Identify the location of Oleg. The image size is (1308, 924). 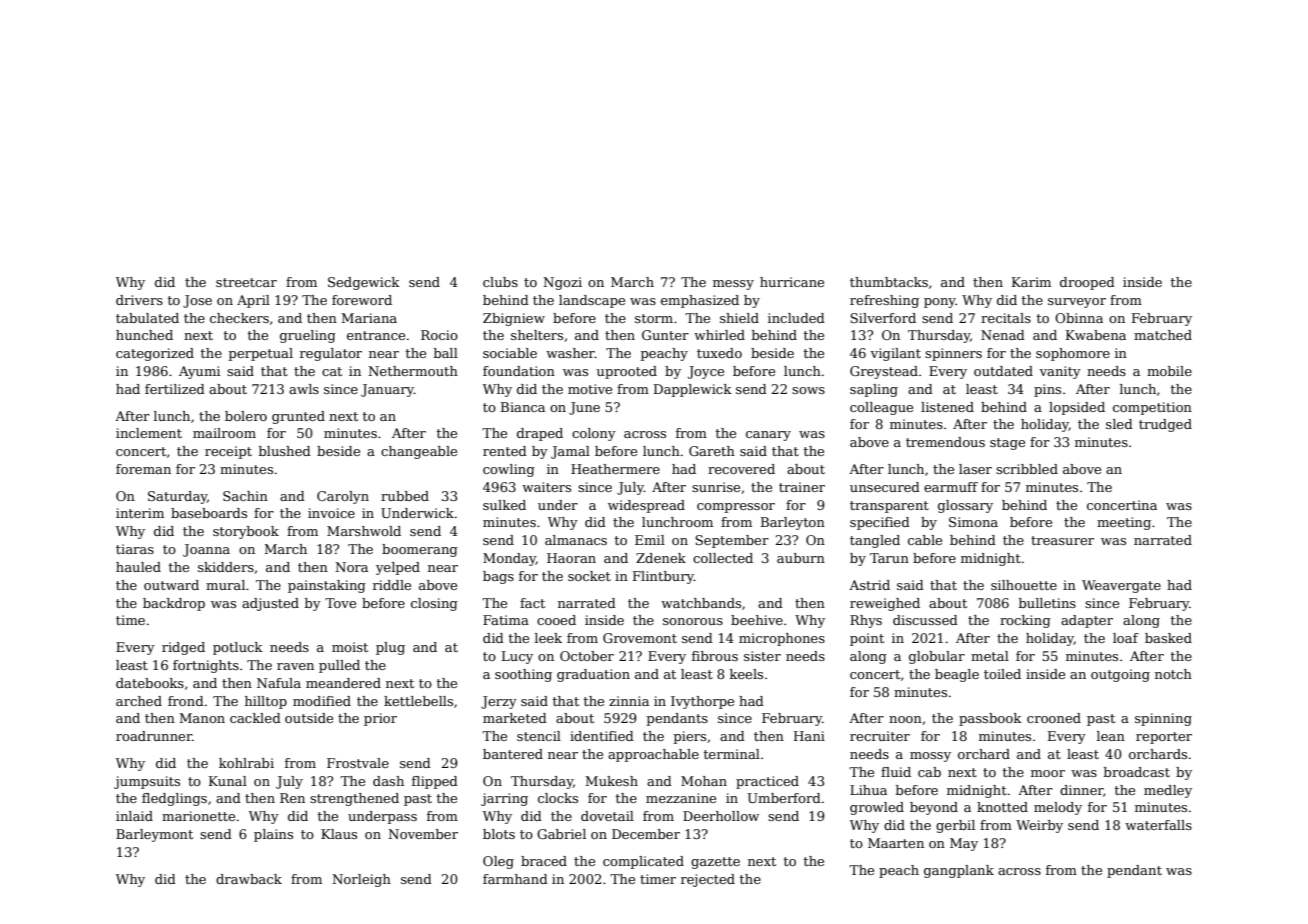
(498, 862).
